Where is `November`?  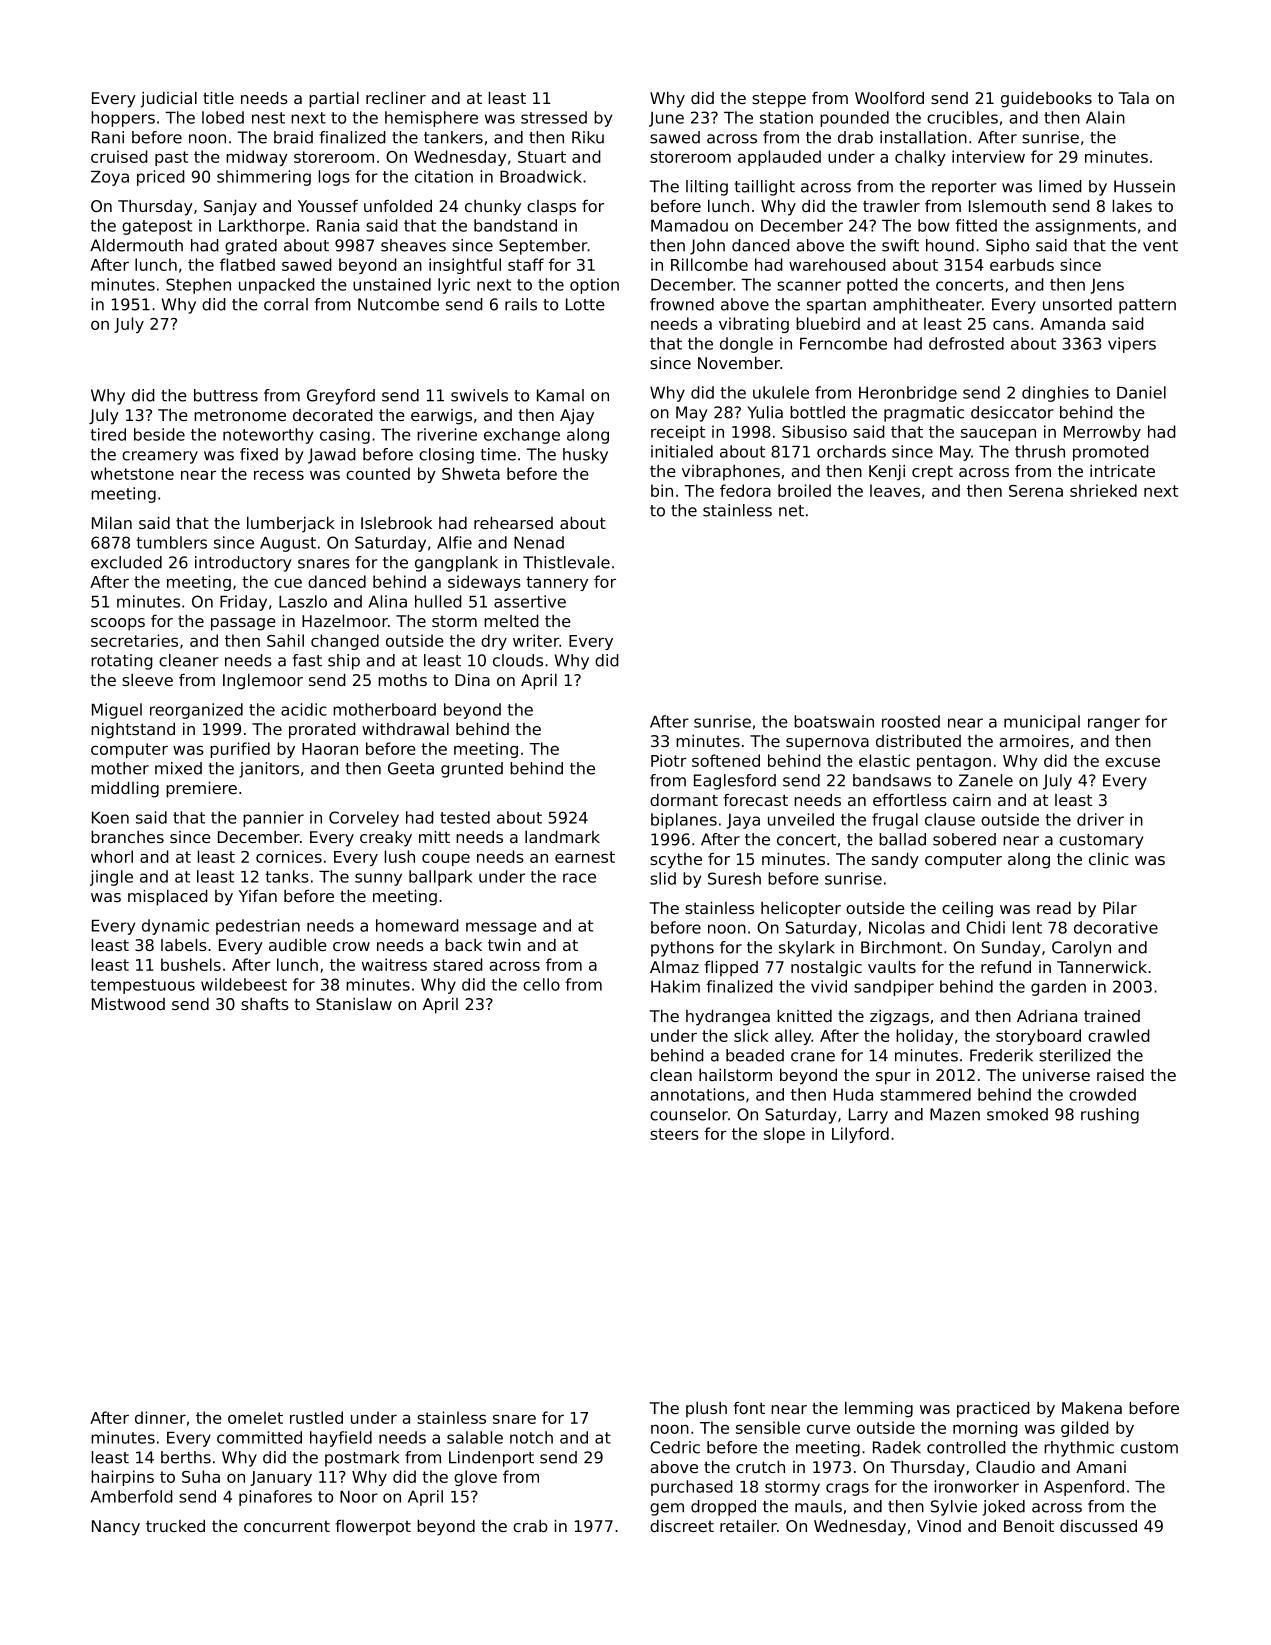 November is located at coordinates (739, 363).
